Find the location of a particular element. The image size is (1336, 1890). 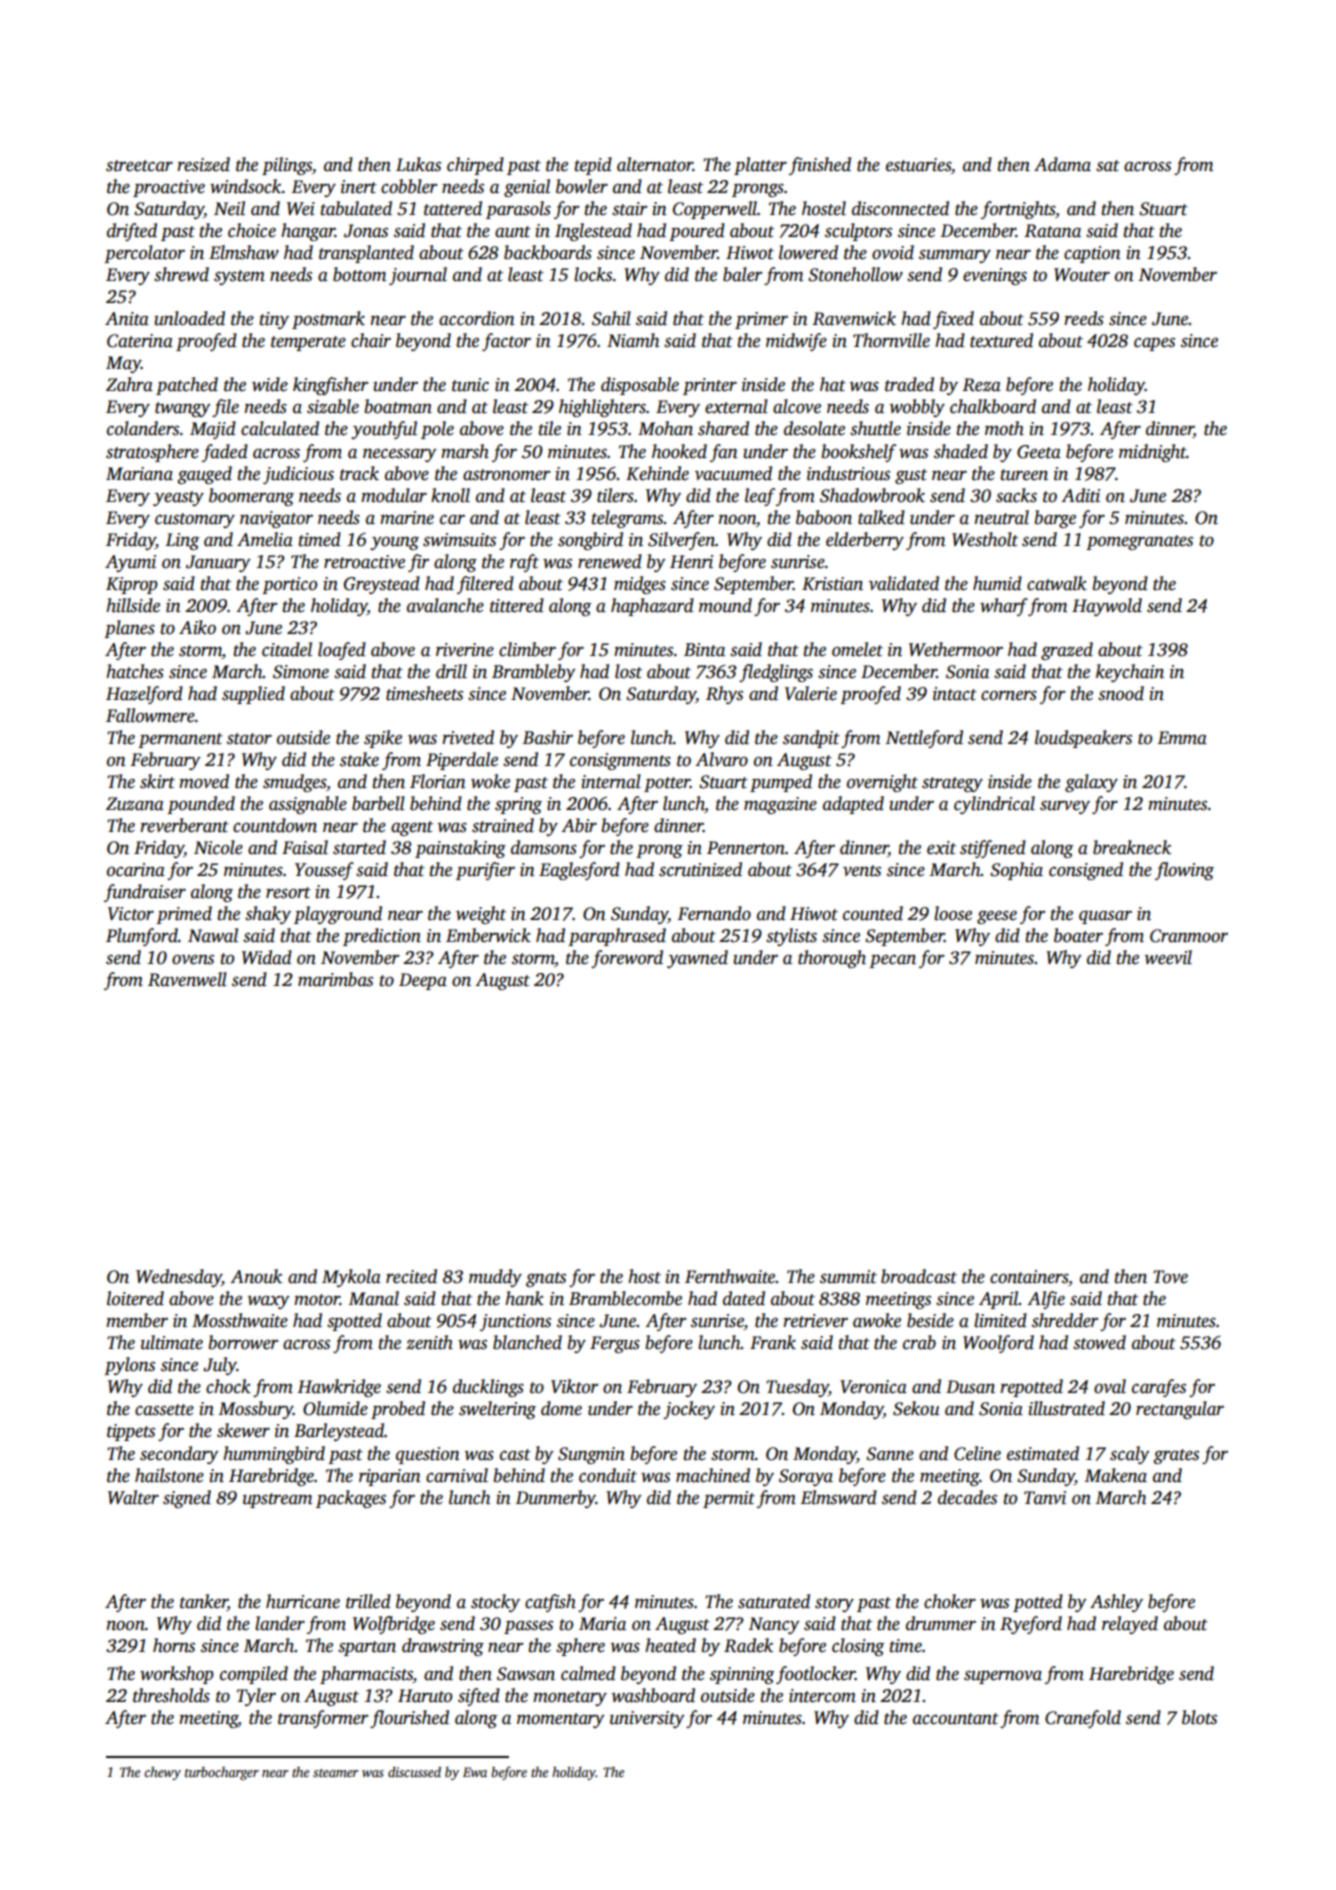

loitered is located at coordinates (135, 1298).
